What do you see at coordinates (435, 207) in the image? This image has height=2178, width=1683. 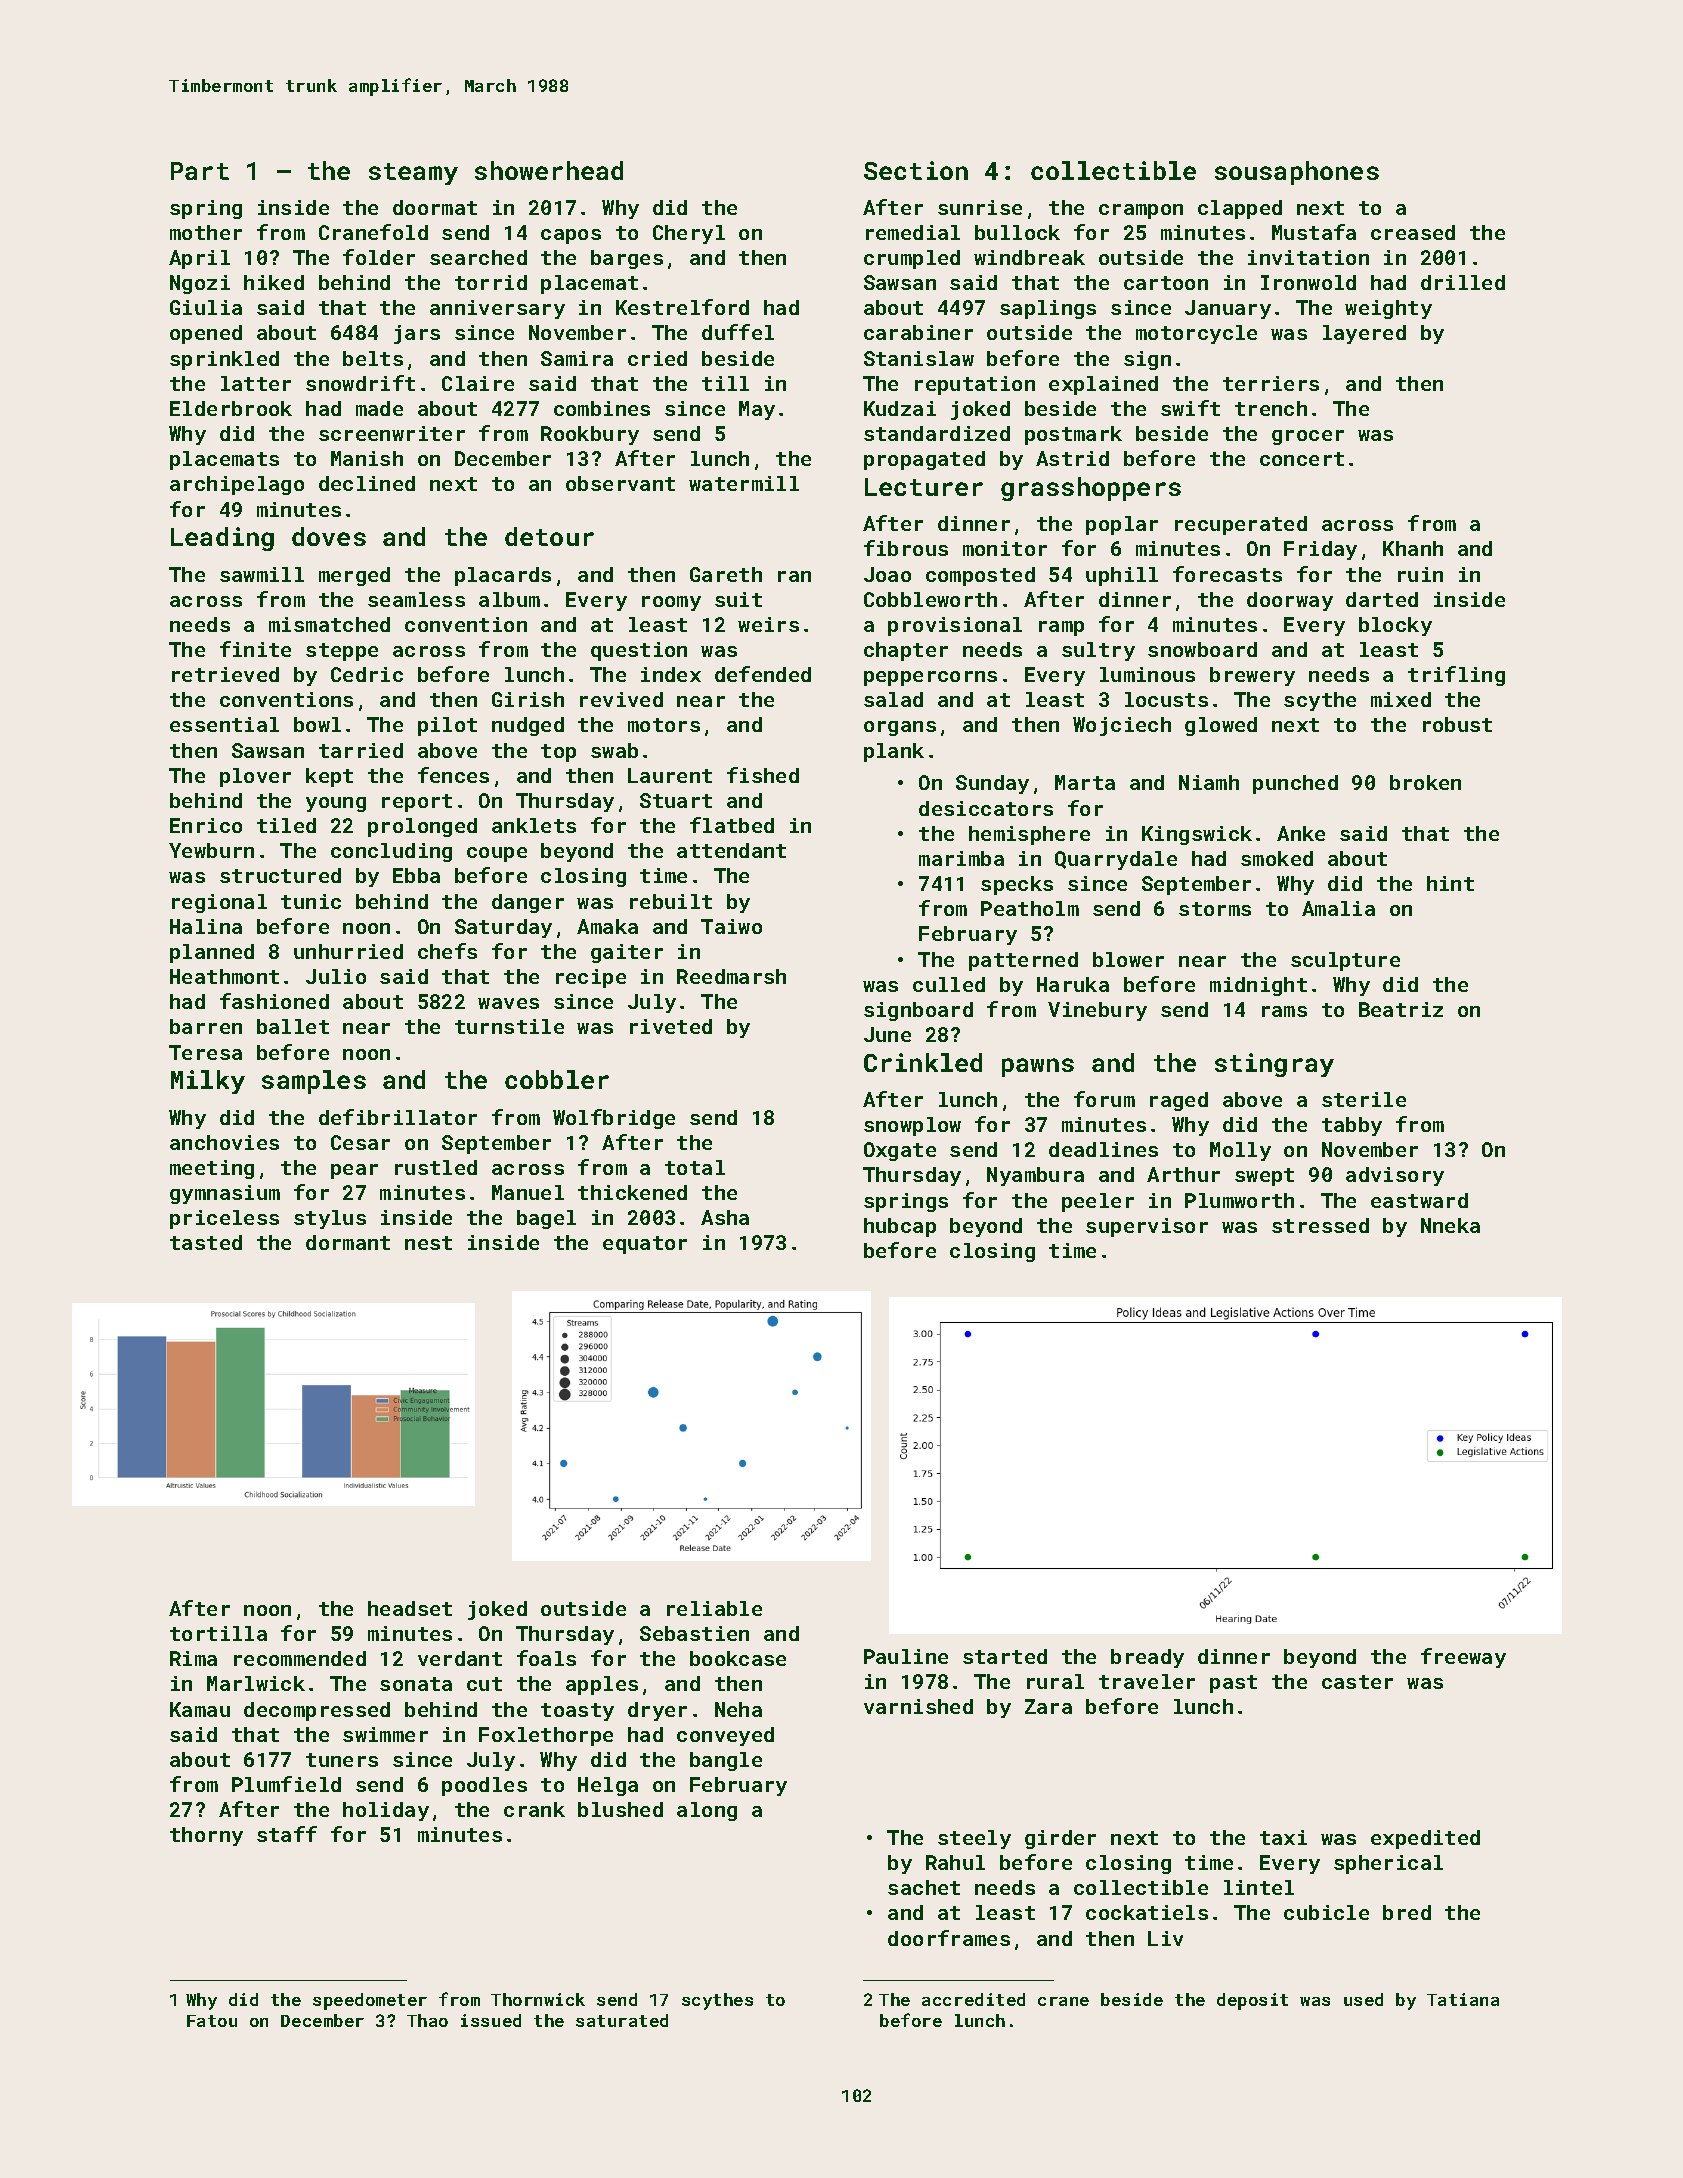 I see `doormat` at bounding box center [435, 207].
